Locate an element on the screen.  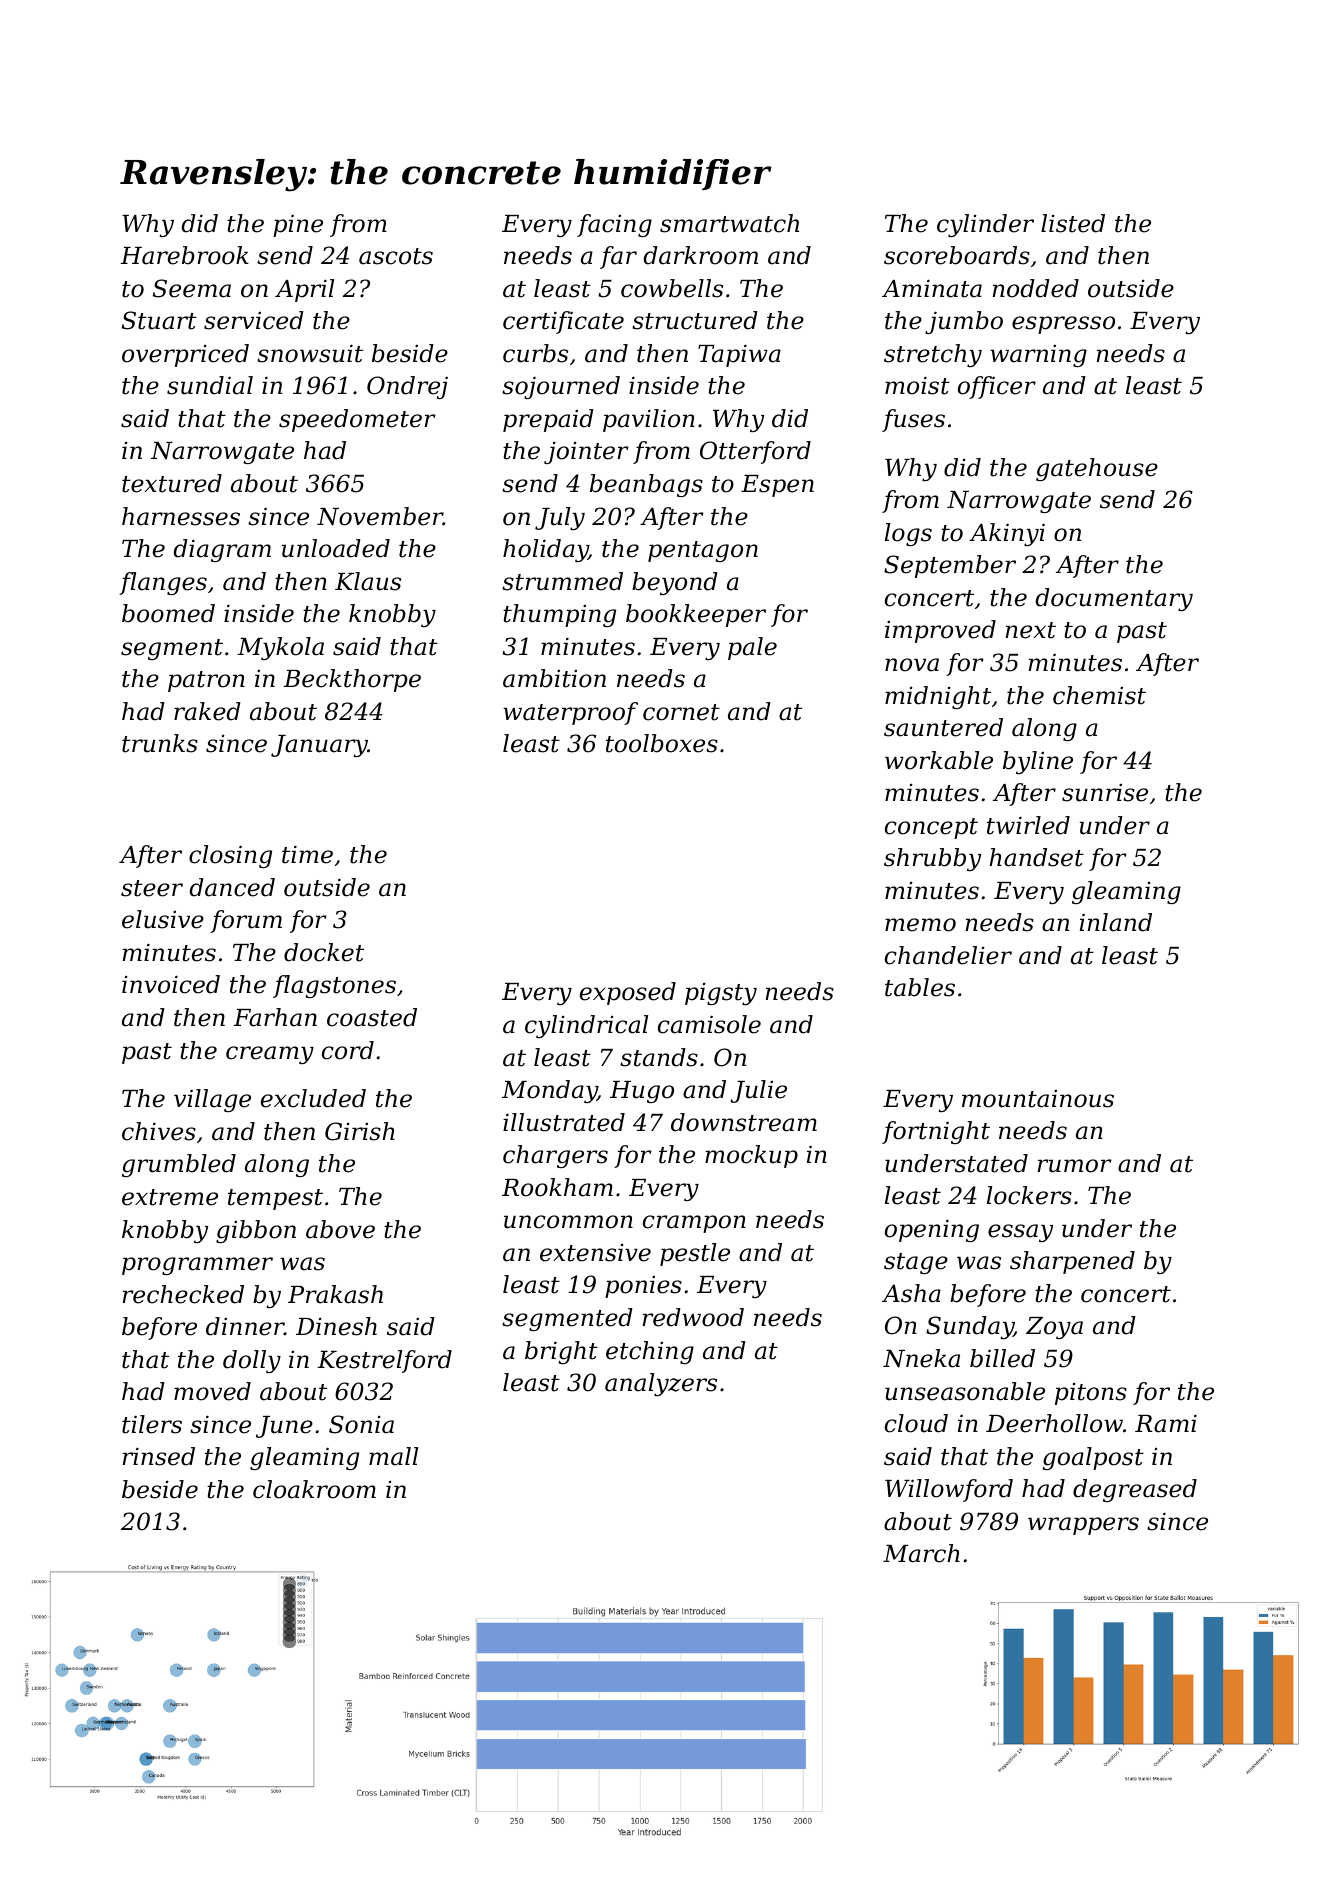
rechecked is located at coordinates (183, 1294).
